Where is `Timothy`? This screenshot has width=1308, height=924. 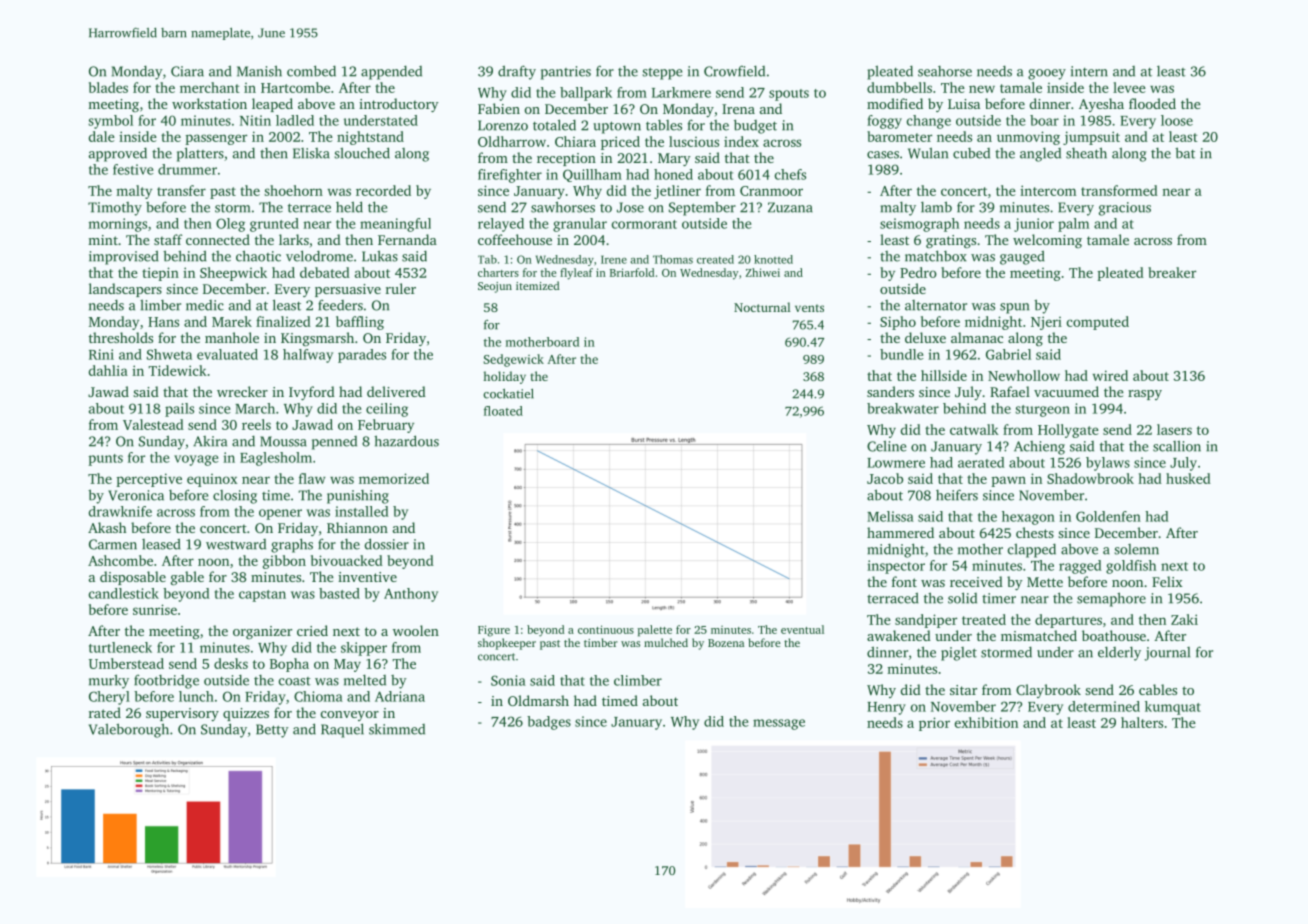 Timothy is located at coordinates (115, 209).
